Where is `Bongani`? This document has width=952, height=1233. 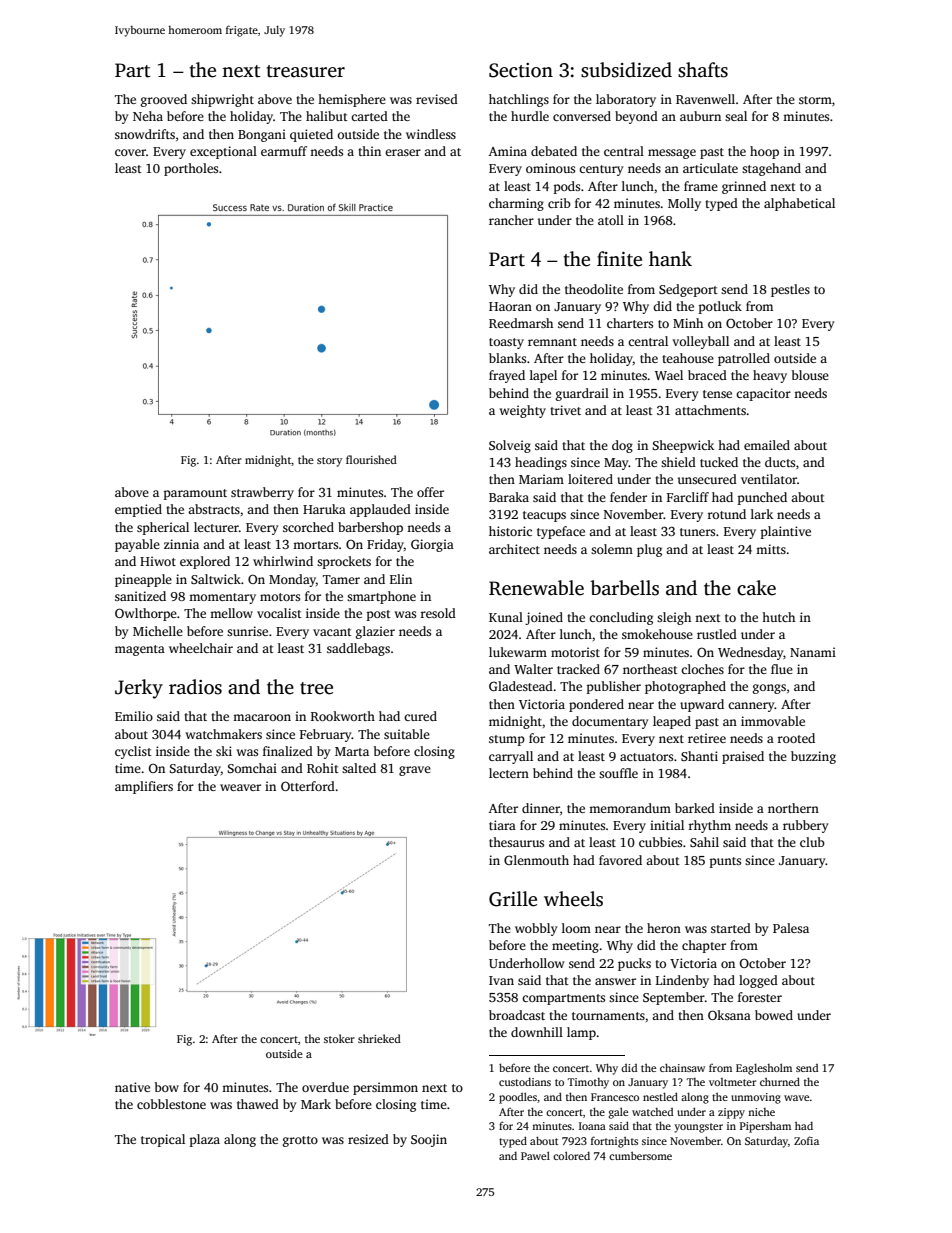
Bongani is located at coordinates (262, 135).
